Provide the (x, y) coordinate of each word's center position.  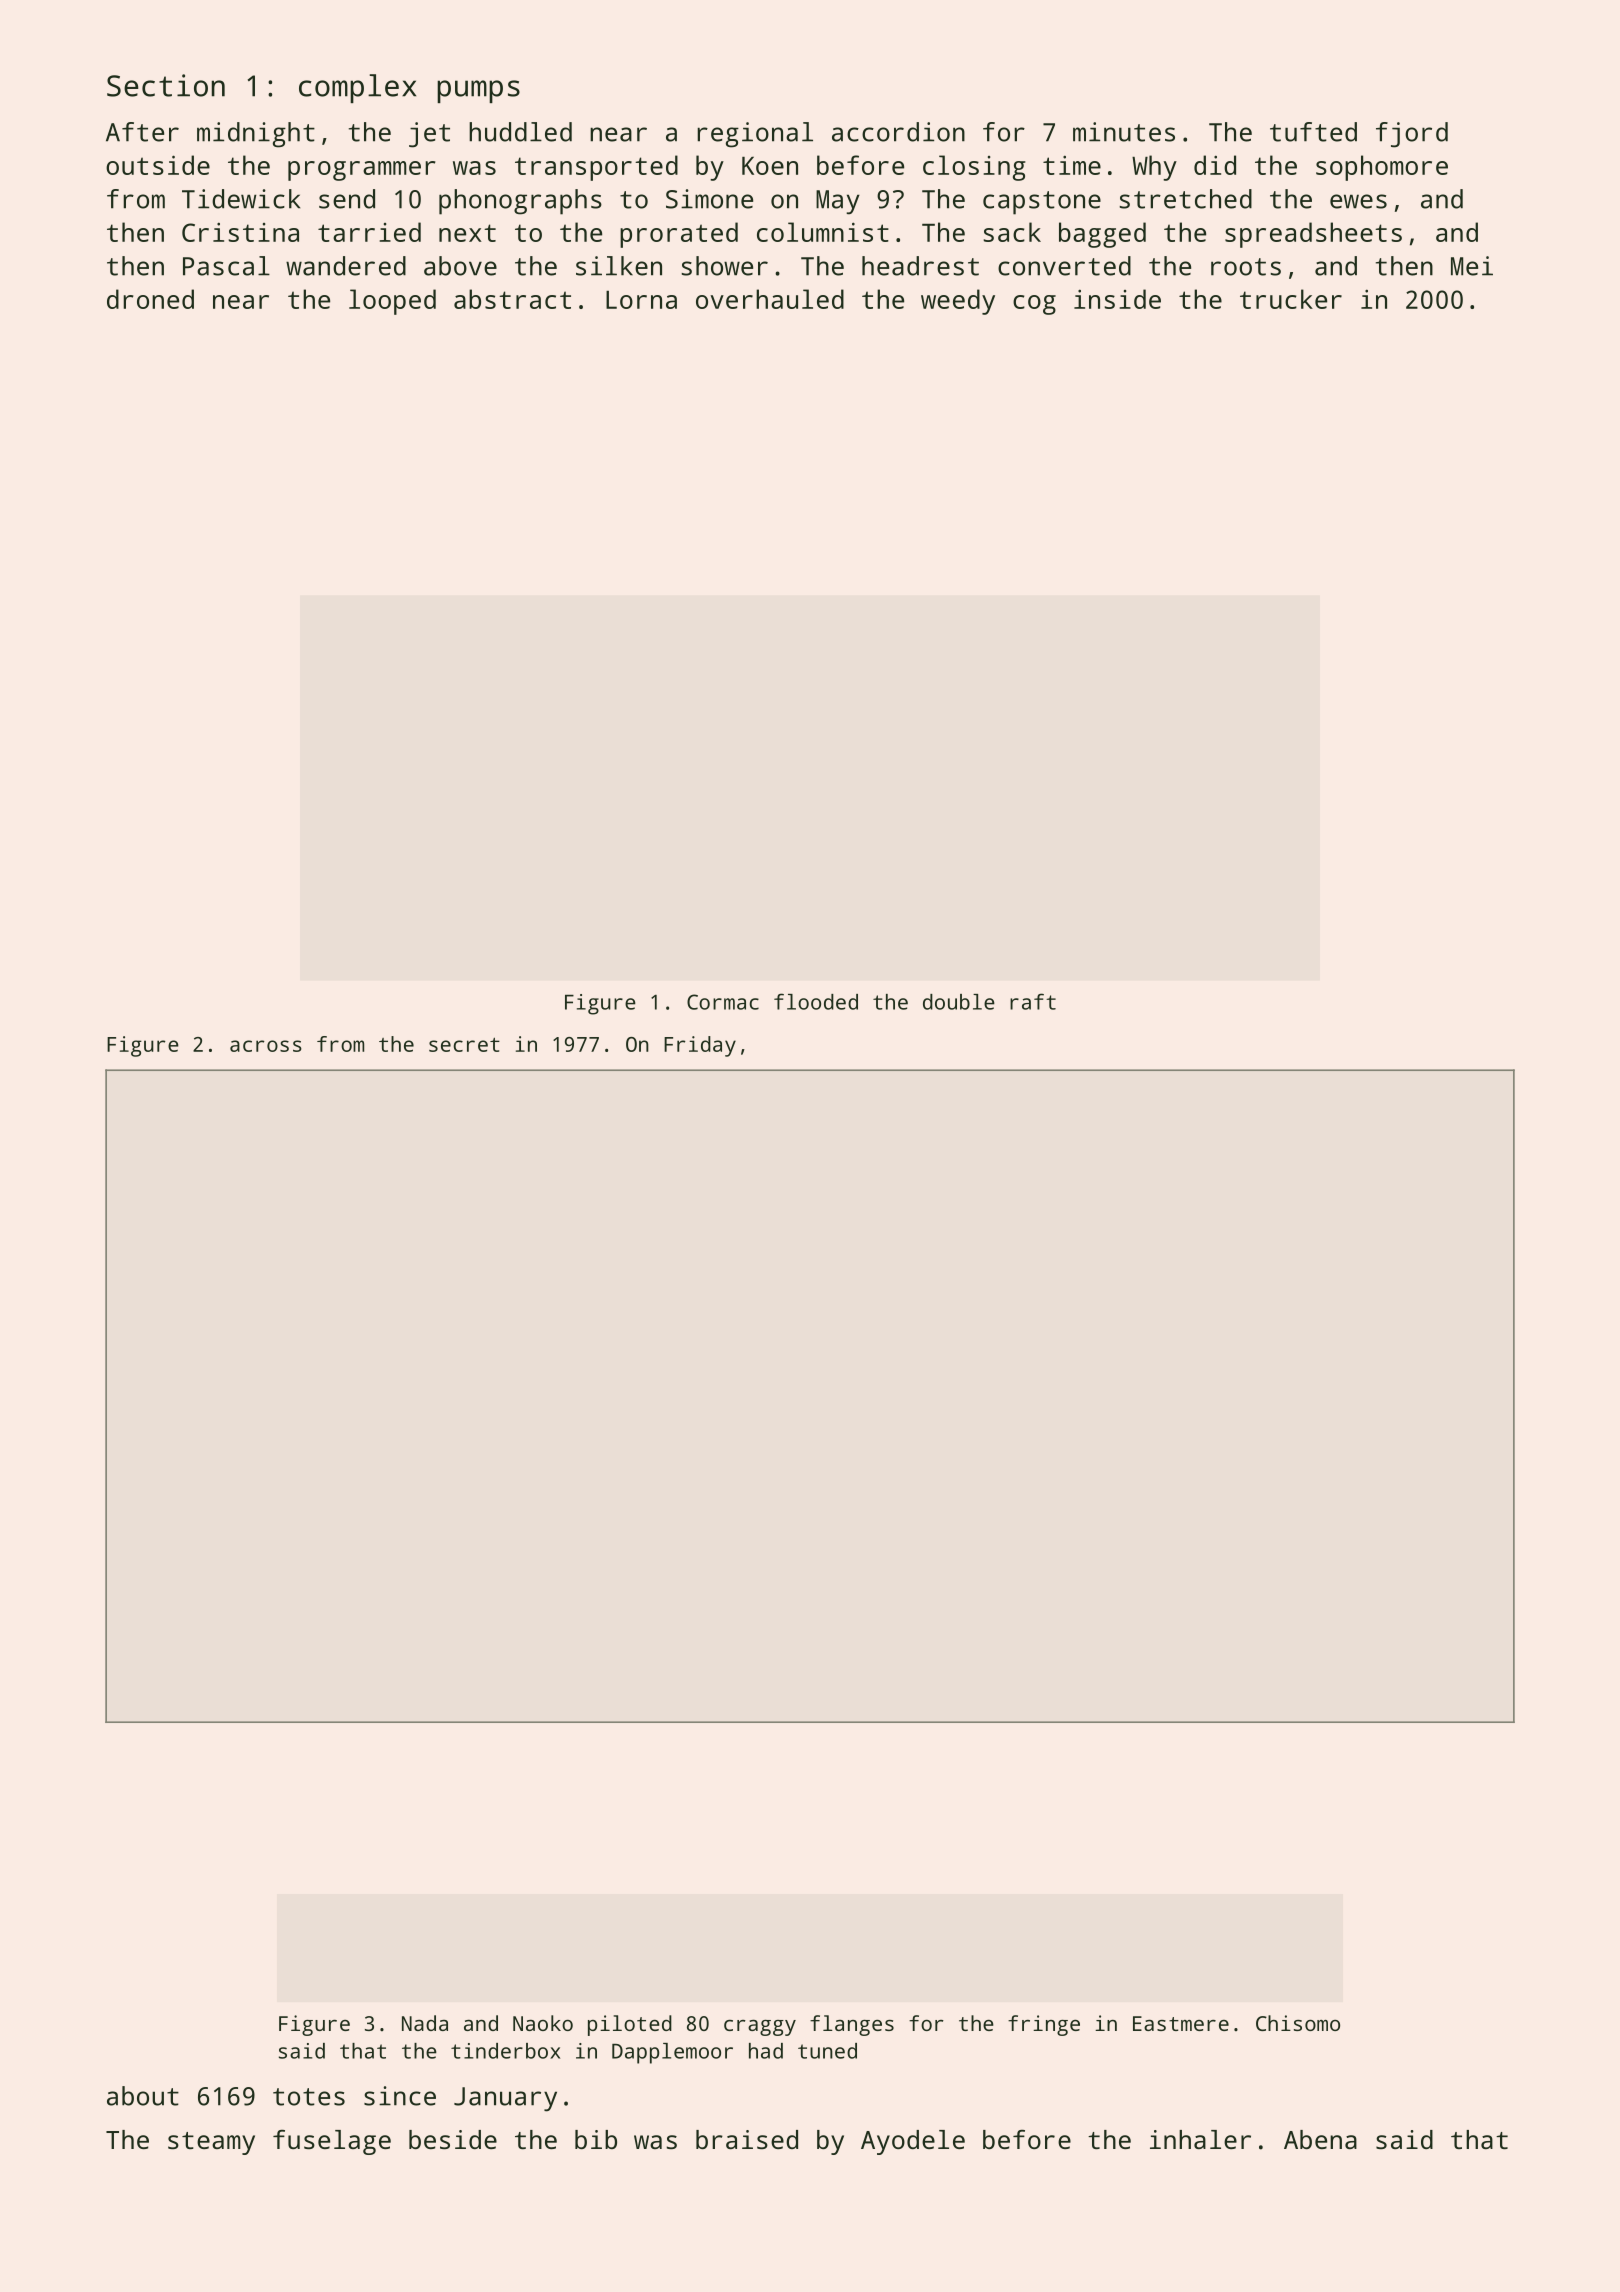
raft (1033, 1001)
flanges (852, 2025)
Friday (700, 1046)
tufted (1313, 132)
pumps (478, 91)
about (143, 2096)
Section (166, 85)
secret (464, 1045)
